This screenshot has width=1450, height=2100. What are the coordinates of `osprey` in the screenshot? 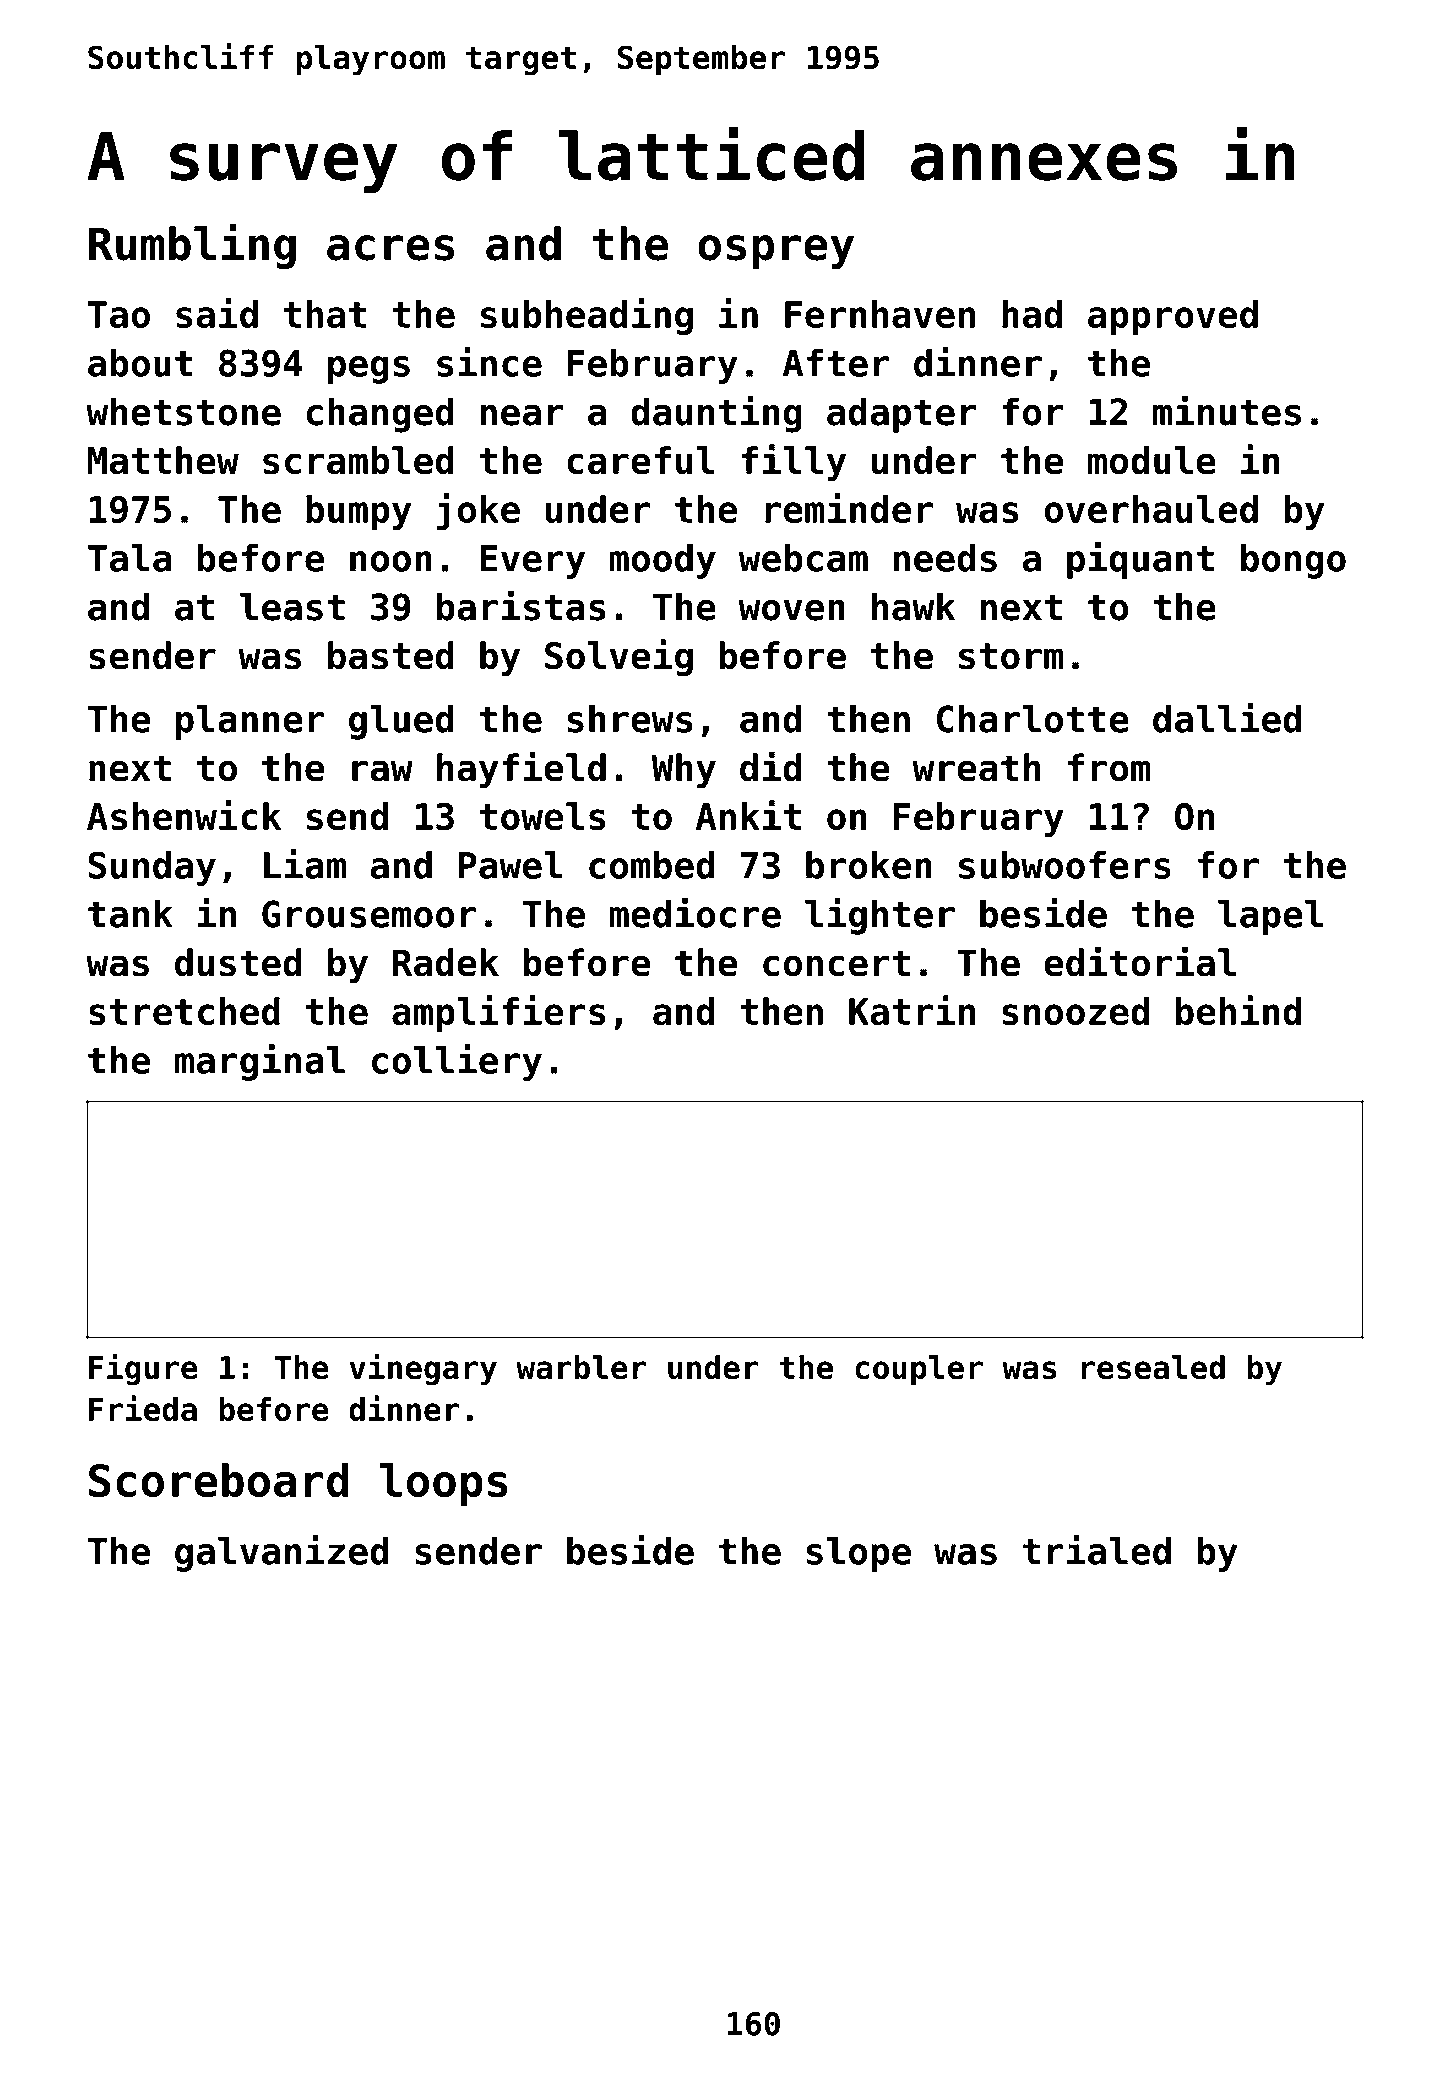 It's located at (776, 252).
